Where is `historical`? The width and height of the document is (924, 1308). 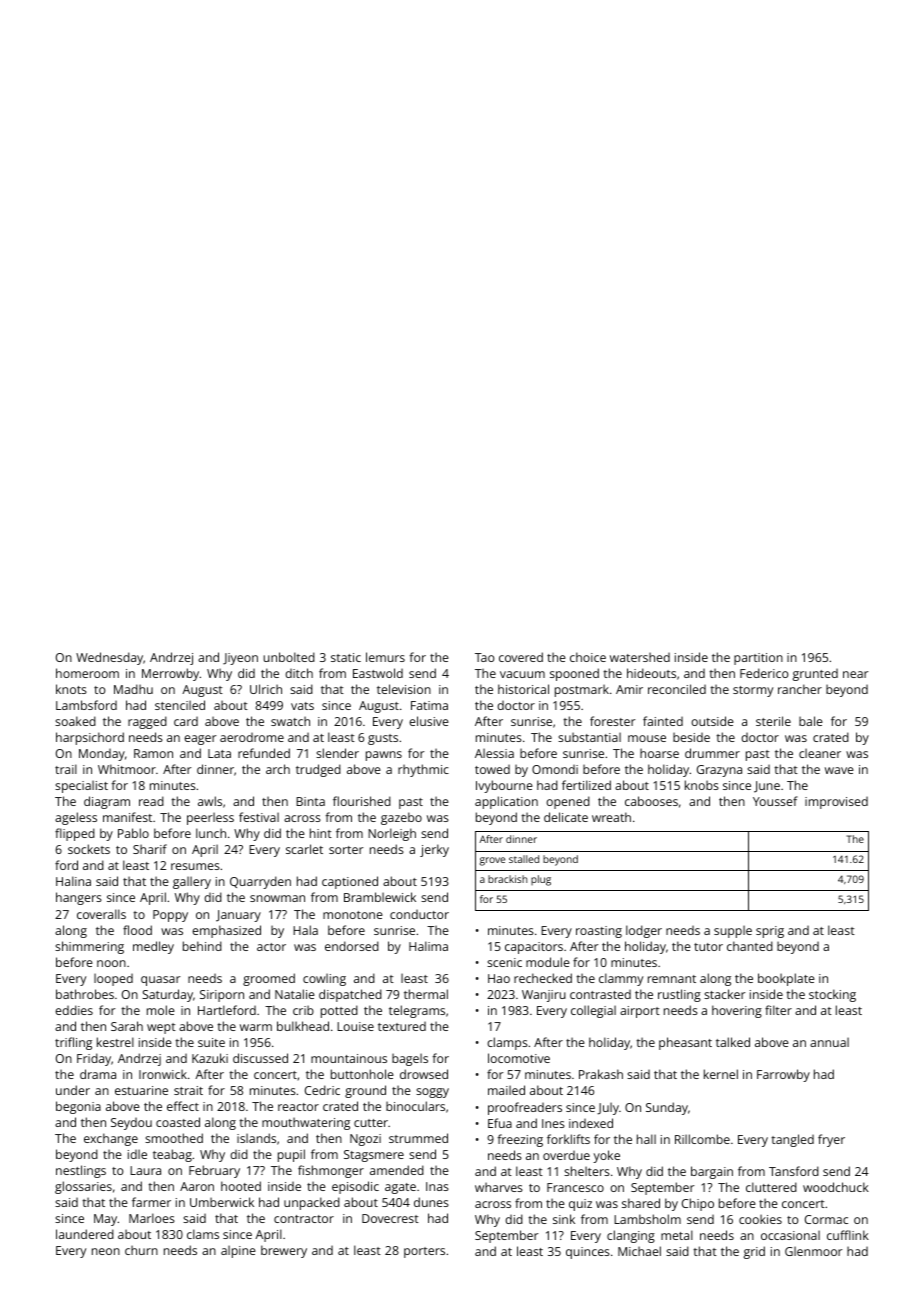
historical is located at coordinates (523, 689).
